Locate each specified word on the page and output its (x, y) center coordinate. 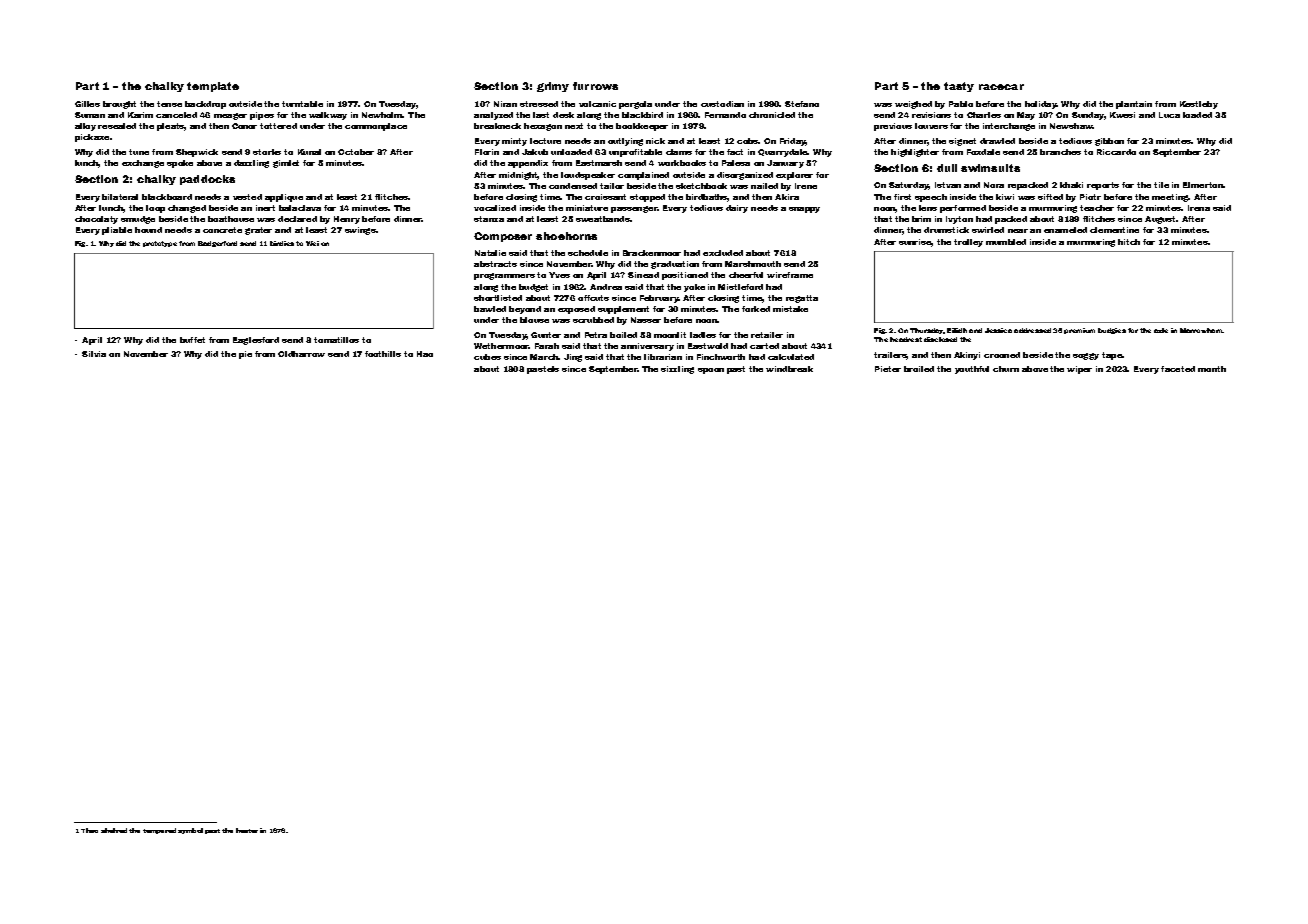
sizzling (677, 370)
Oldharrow (301, 354)
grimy (553, 87)
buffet (192, 340)
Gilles (87, 104)
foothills (383, 354)
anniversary (647, 347)
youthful (972, 370)
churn (1006, 369)
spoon (711, 371)
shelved (114, 830)
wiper (1079, 370)
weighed (913, 105)
